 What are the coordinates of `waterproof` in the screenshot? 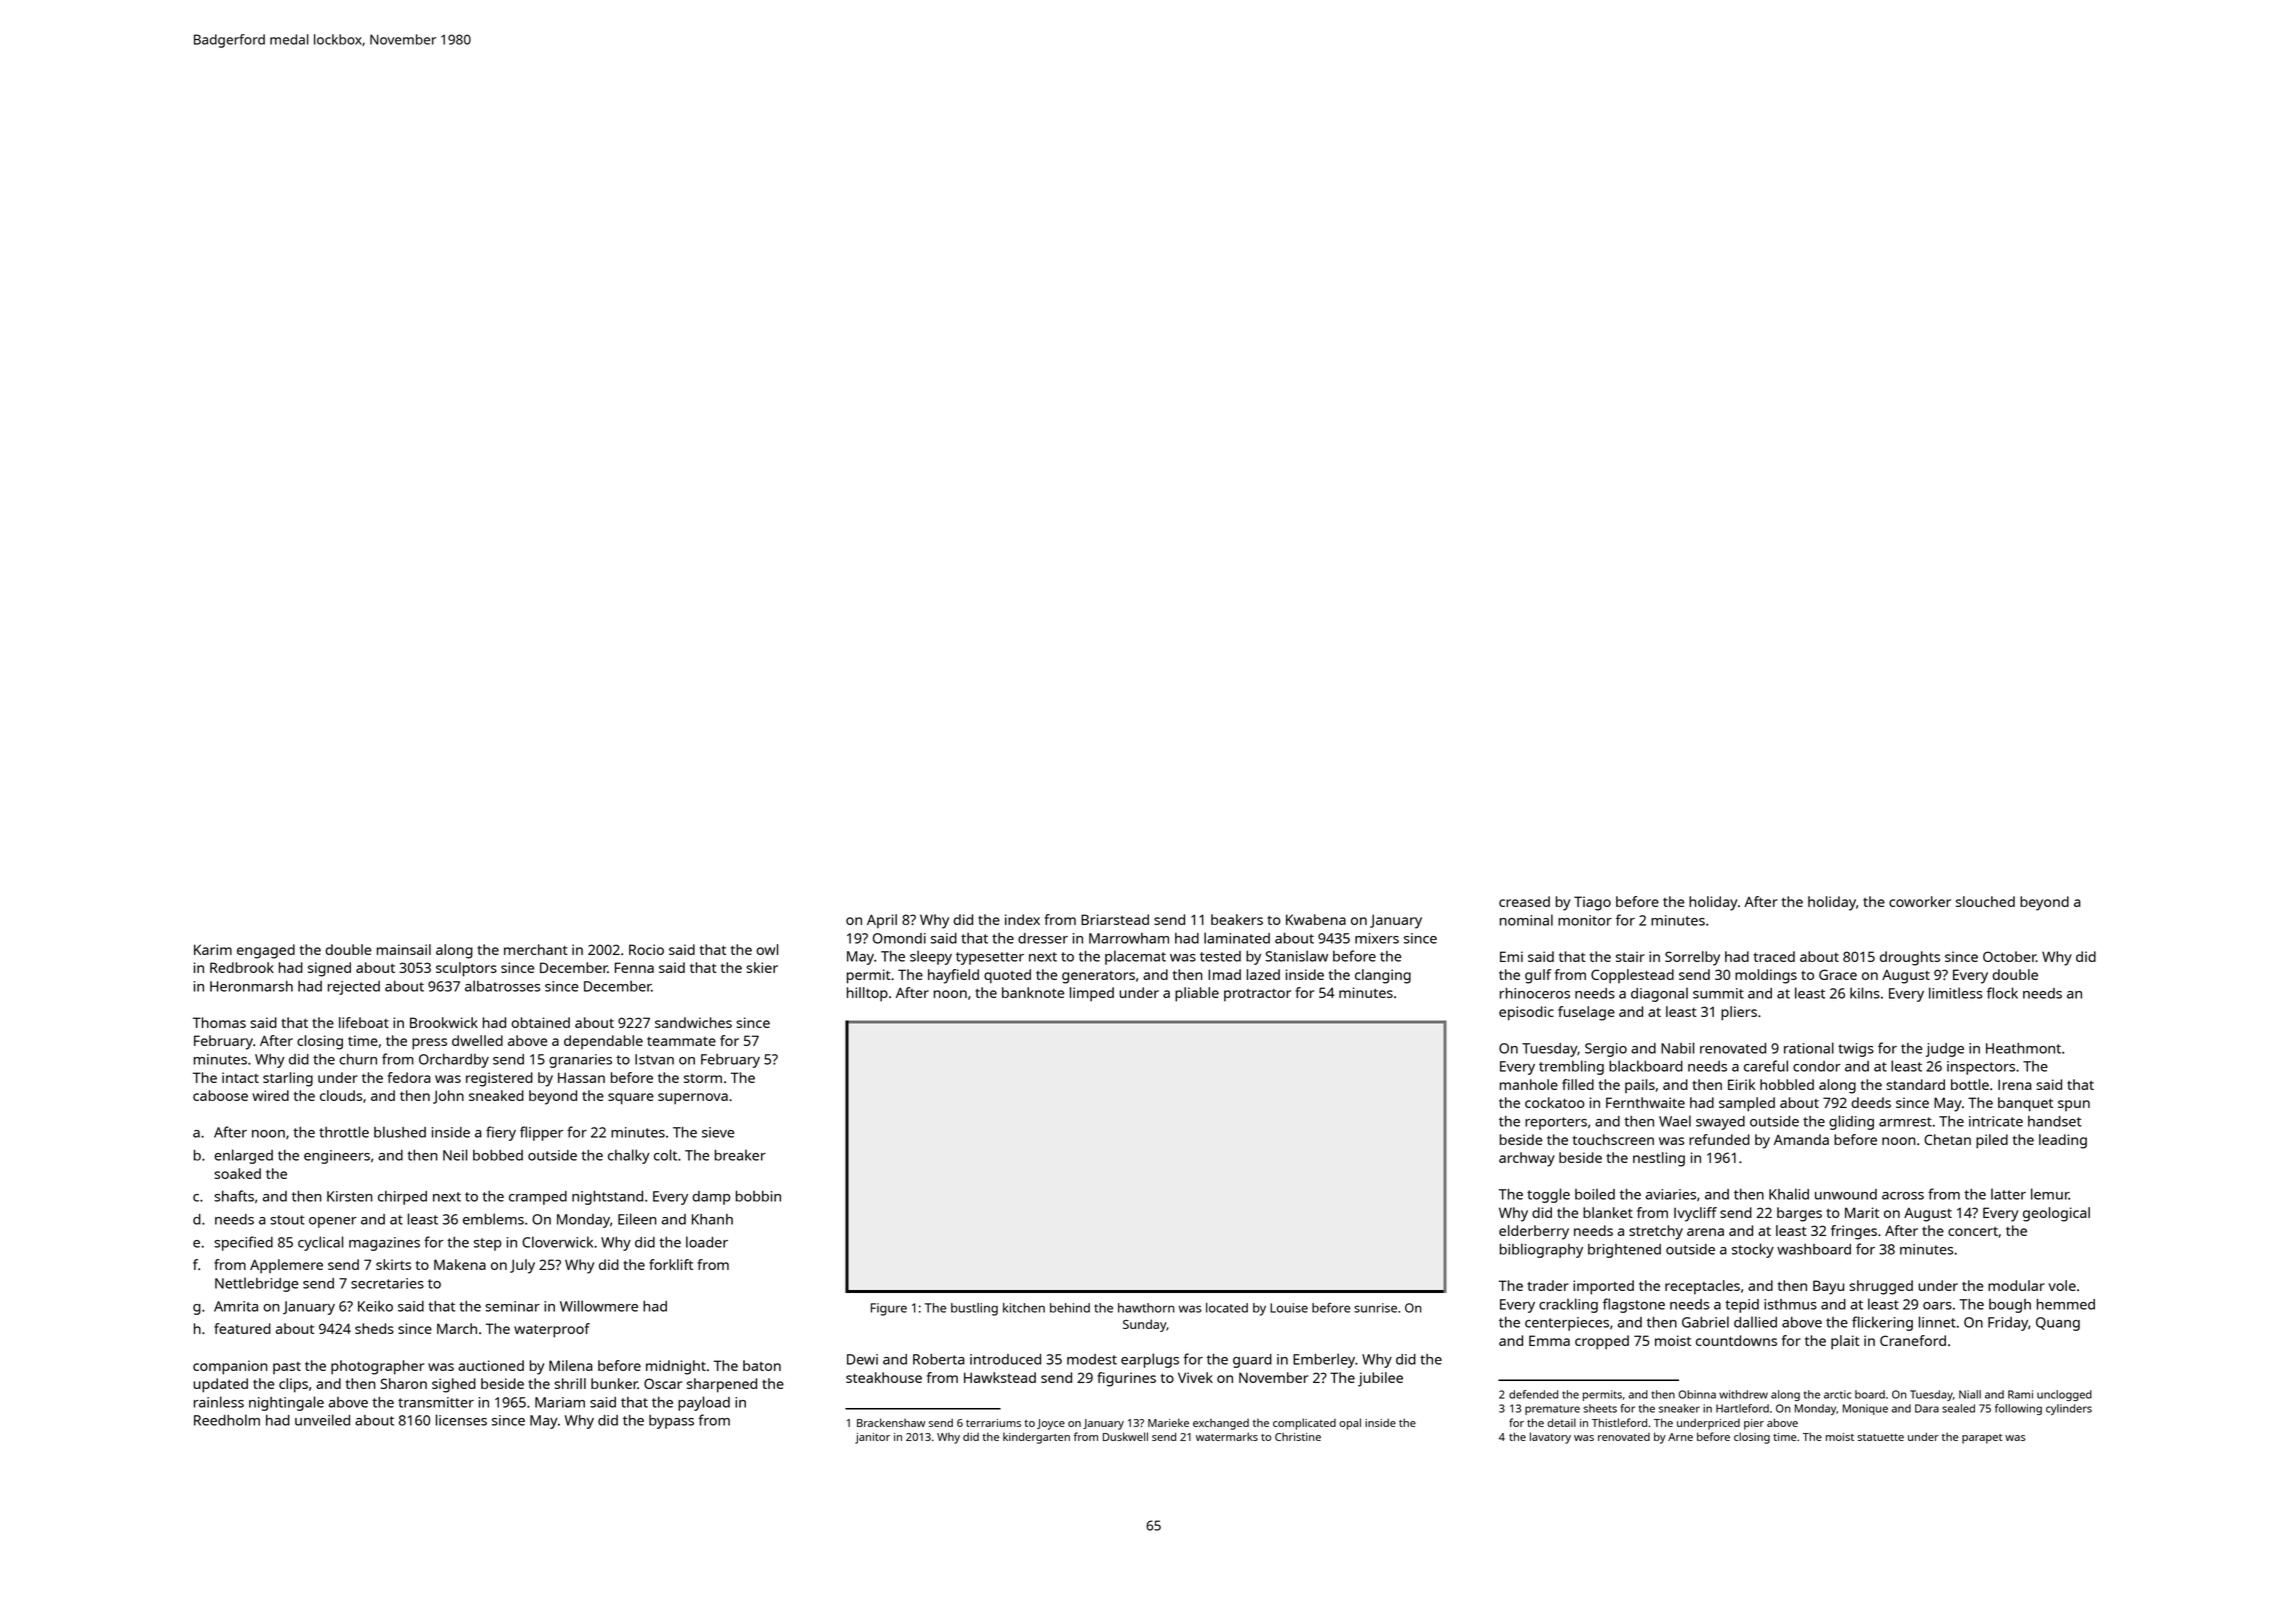 It's located at (552, 1330).
